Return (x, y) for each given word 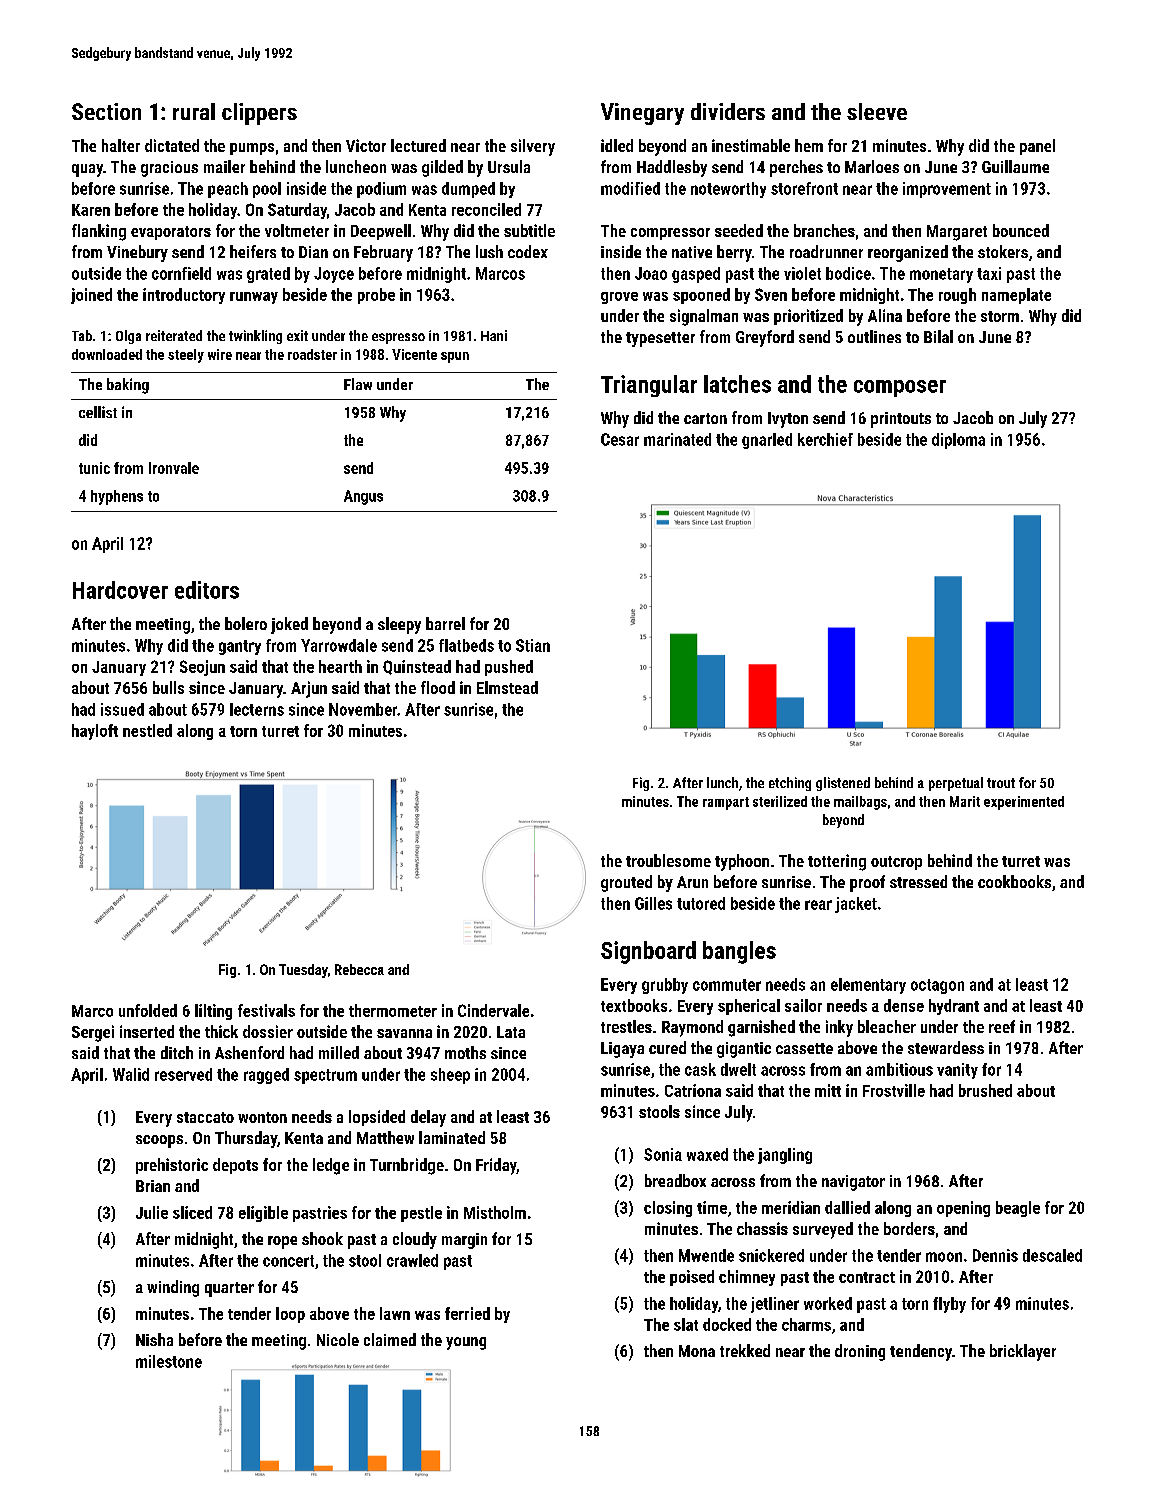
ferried (467, 1313)
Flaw (358, 384)
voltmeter (297, 230)
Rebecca (359, 969)
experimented (1024, 803)
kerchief (825, 439)
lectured (418, 145)
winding (173, 1288)
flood (438, 687)
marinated (677, 439)
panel (1037, 147)
